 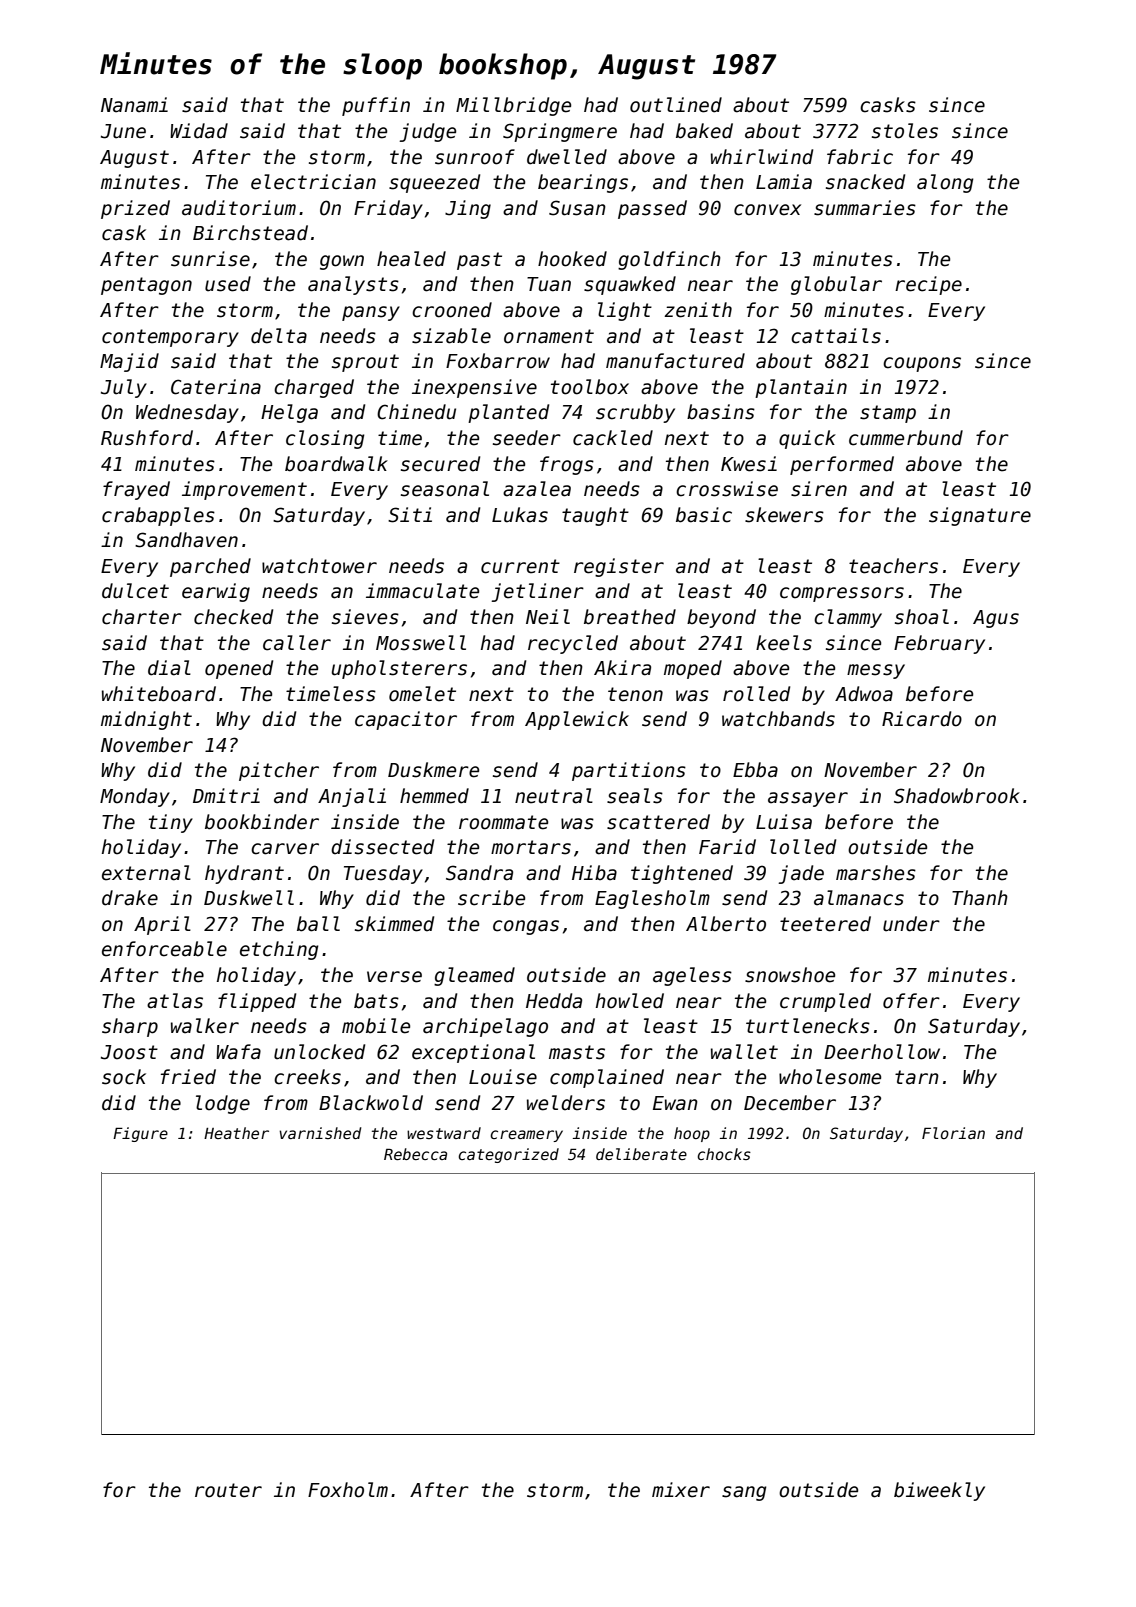 I want to click on stoles, so click(x=905, y=131).
